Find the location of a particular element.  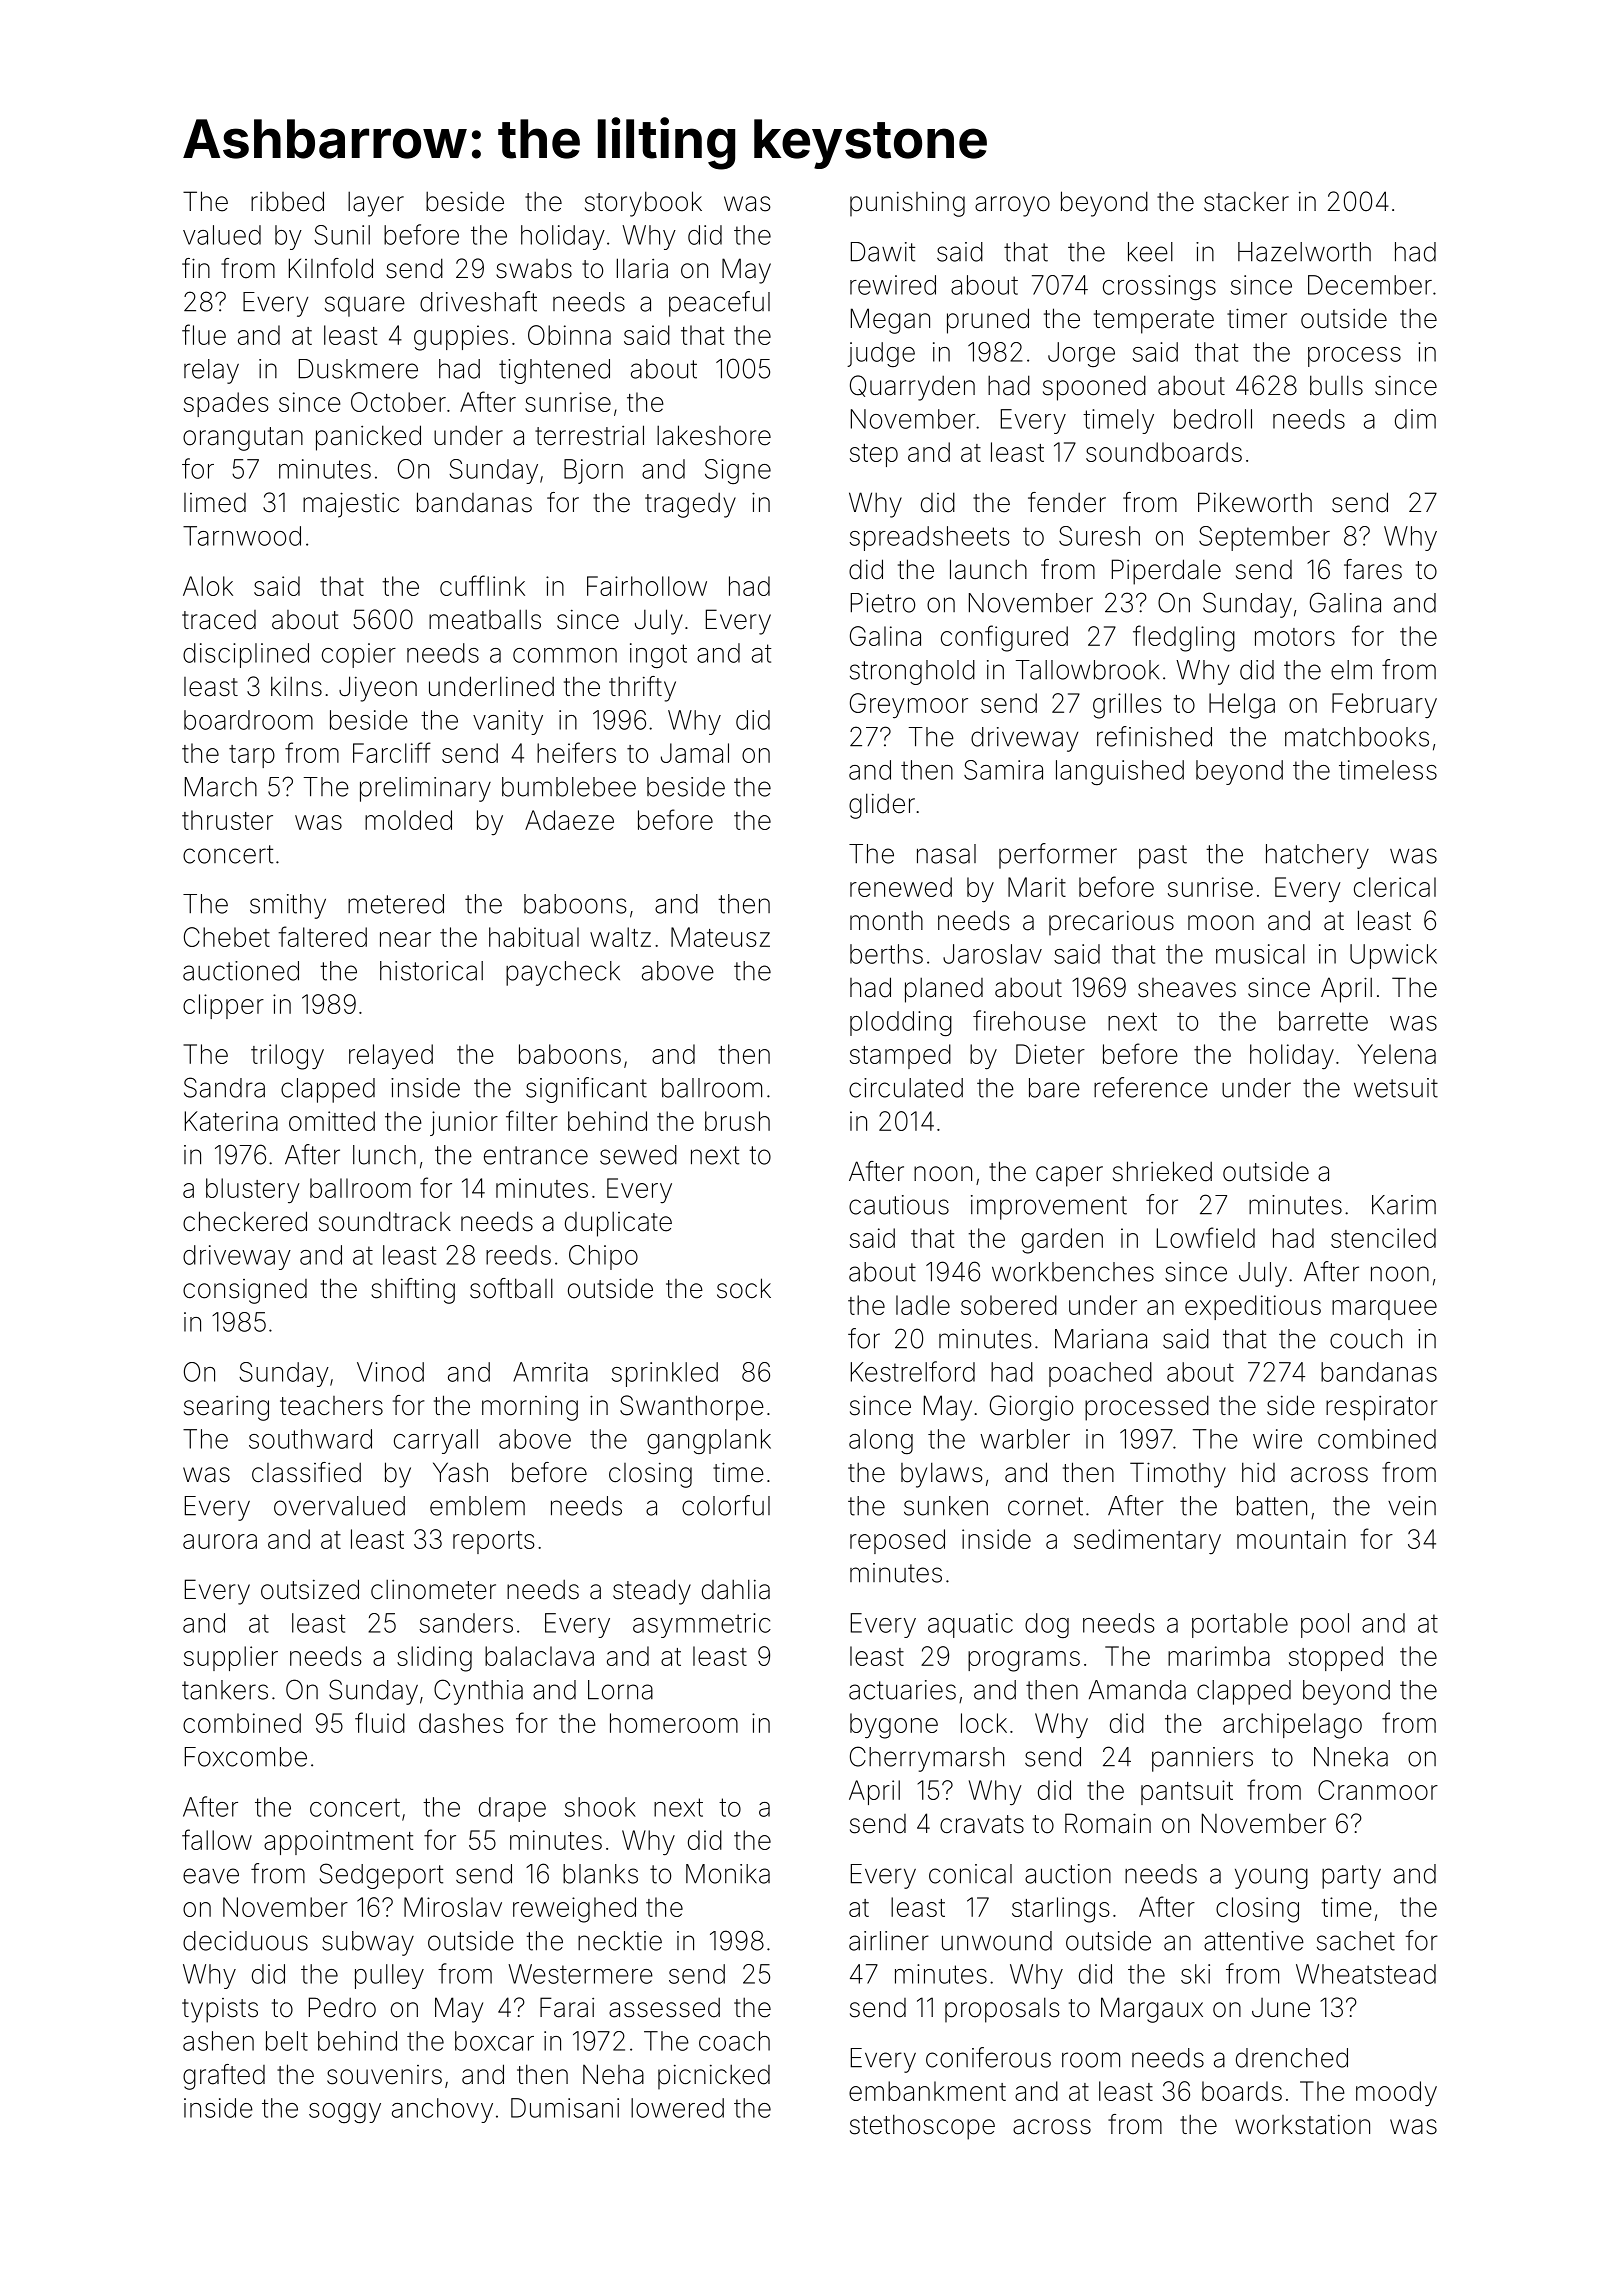

keel is located at coordinates (1150, 252).
